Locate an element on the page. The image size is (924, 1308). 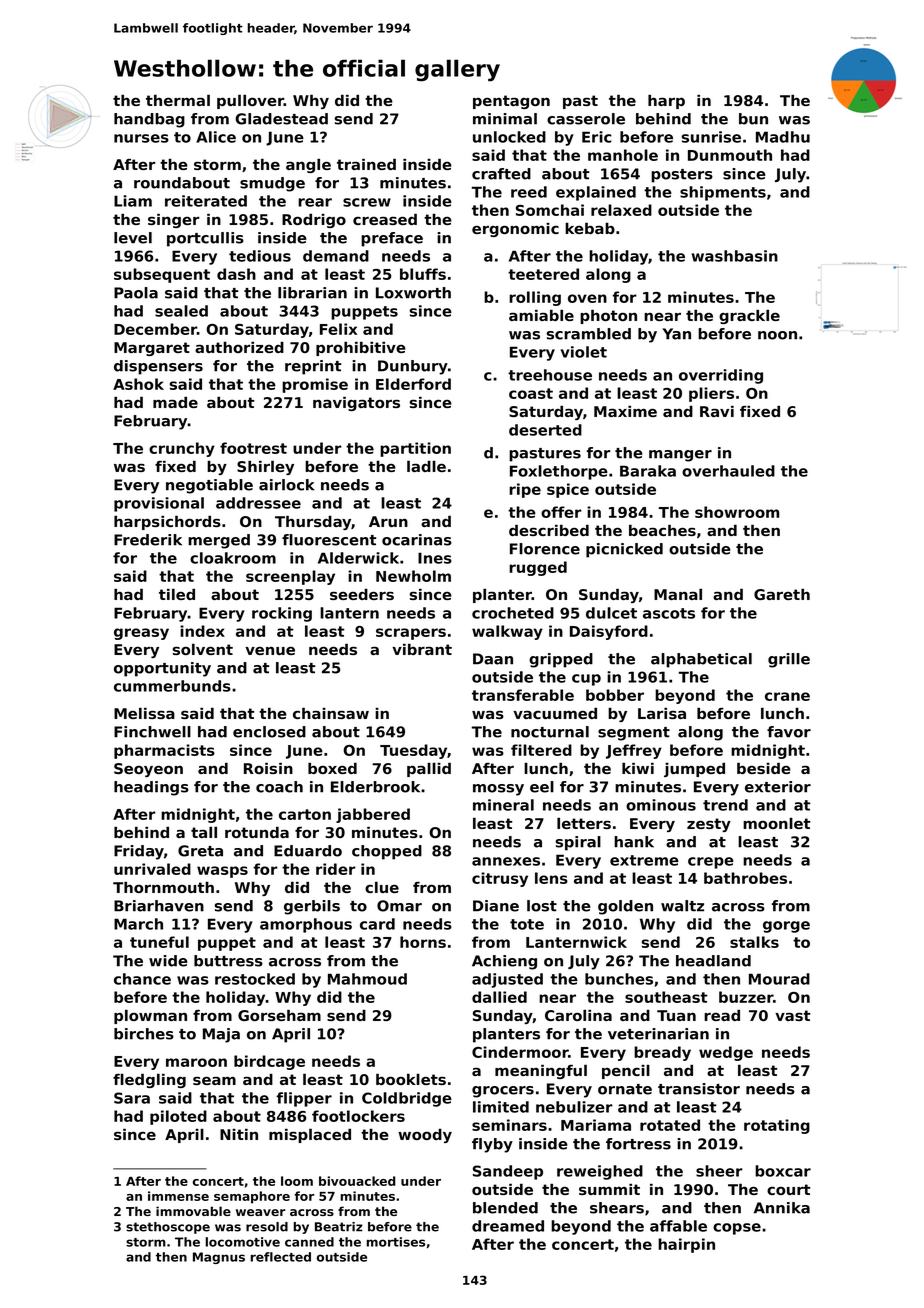
minimal is located at coordinates (505, 119).
